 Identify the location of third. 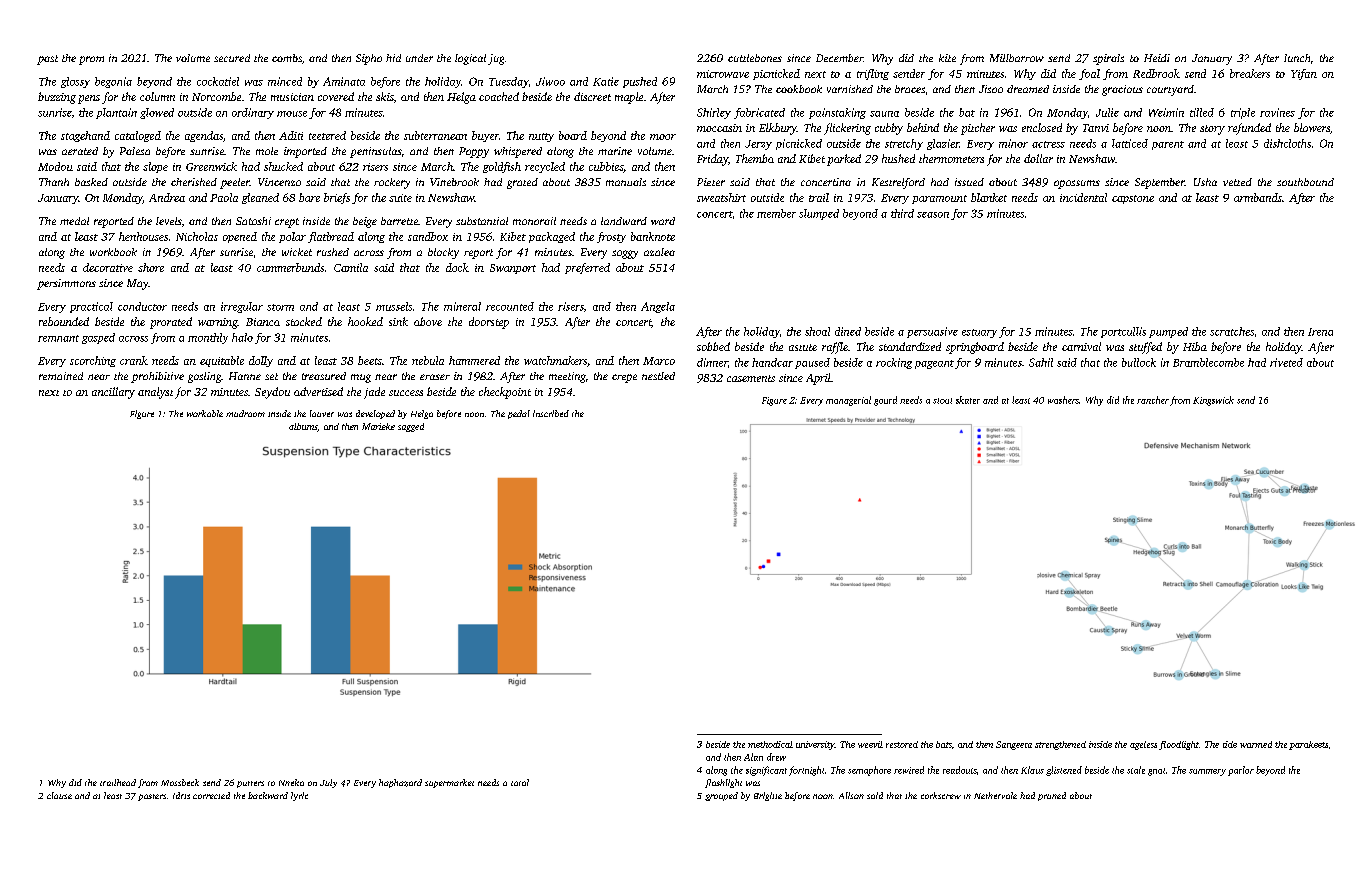
(902, 213).
